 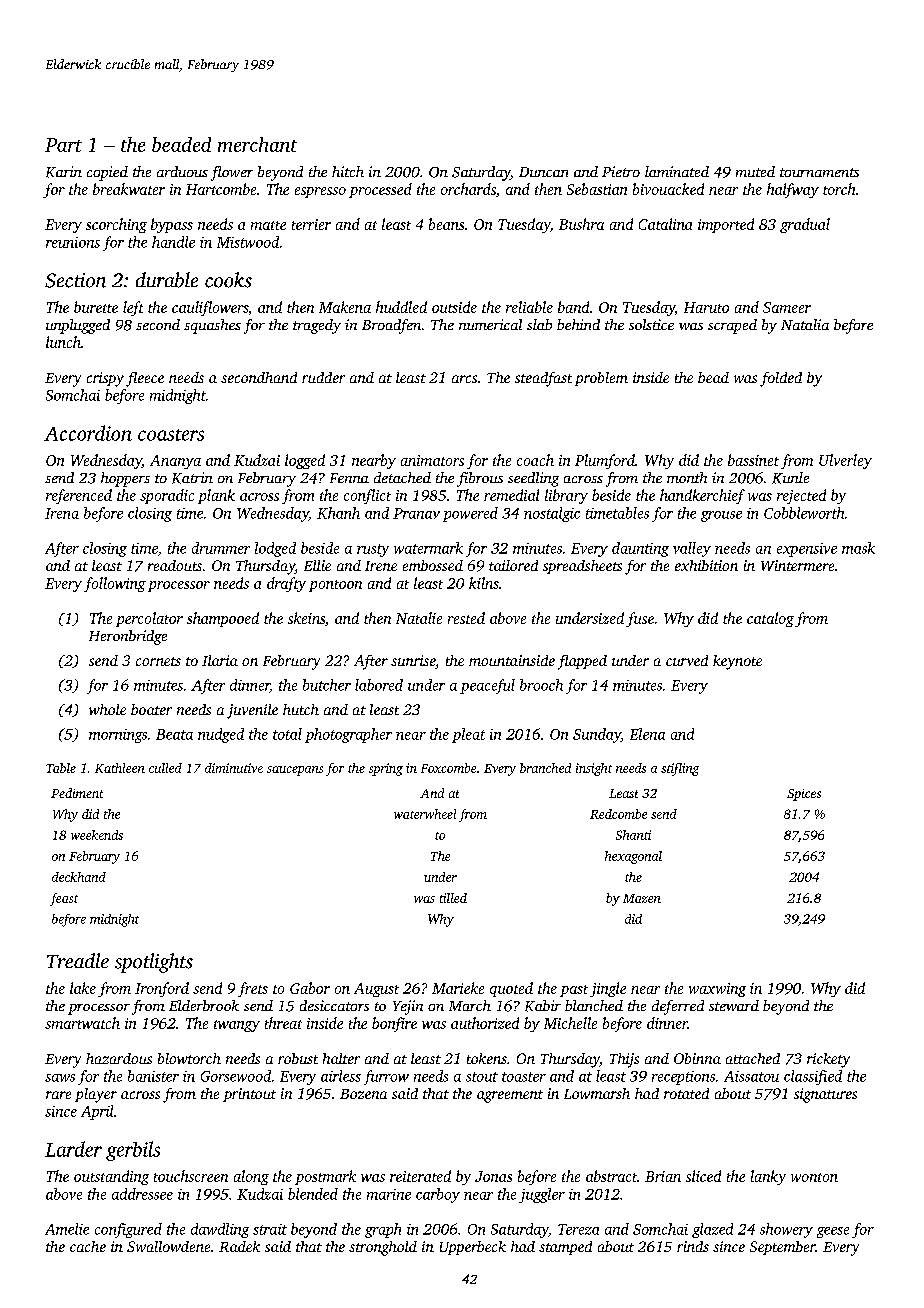 What do you see at coordinates (128, 1230) in the image?
I see `configured` at bounding box center [128, 1230].
